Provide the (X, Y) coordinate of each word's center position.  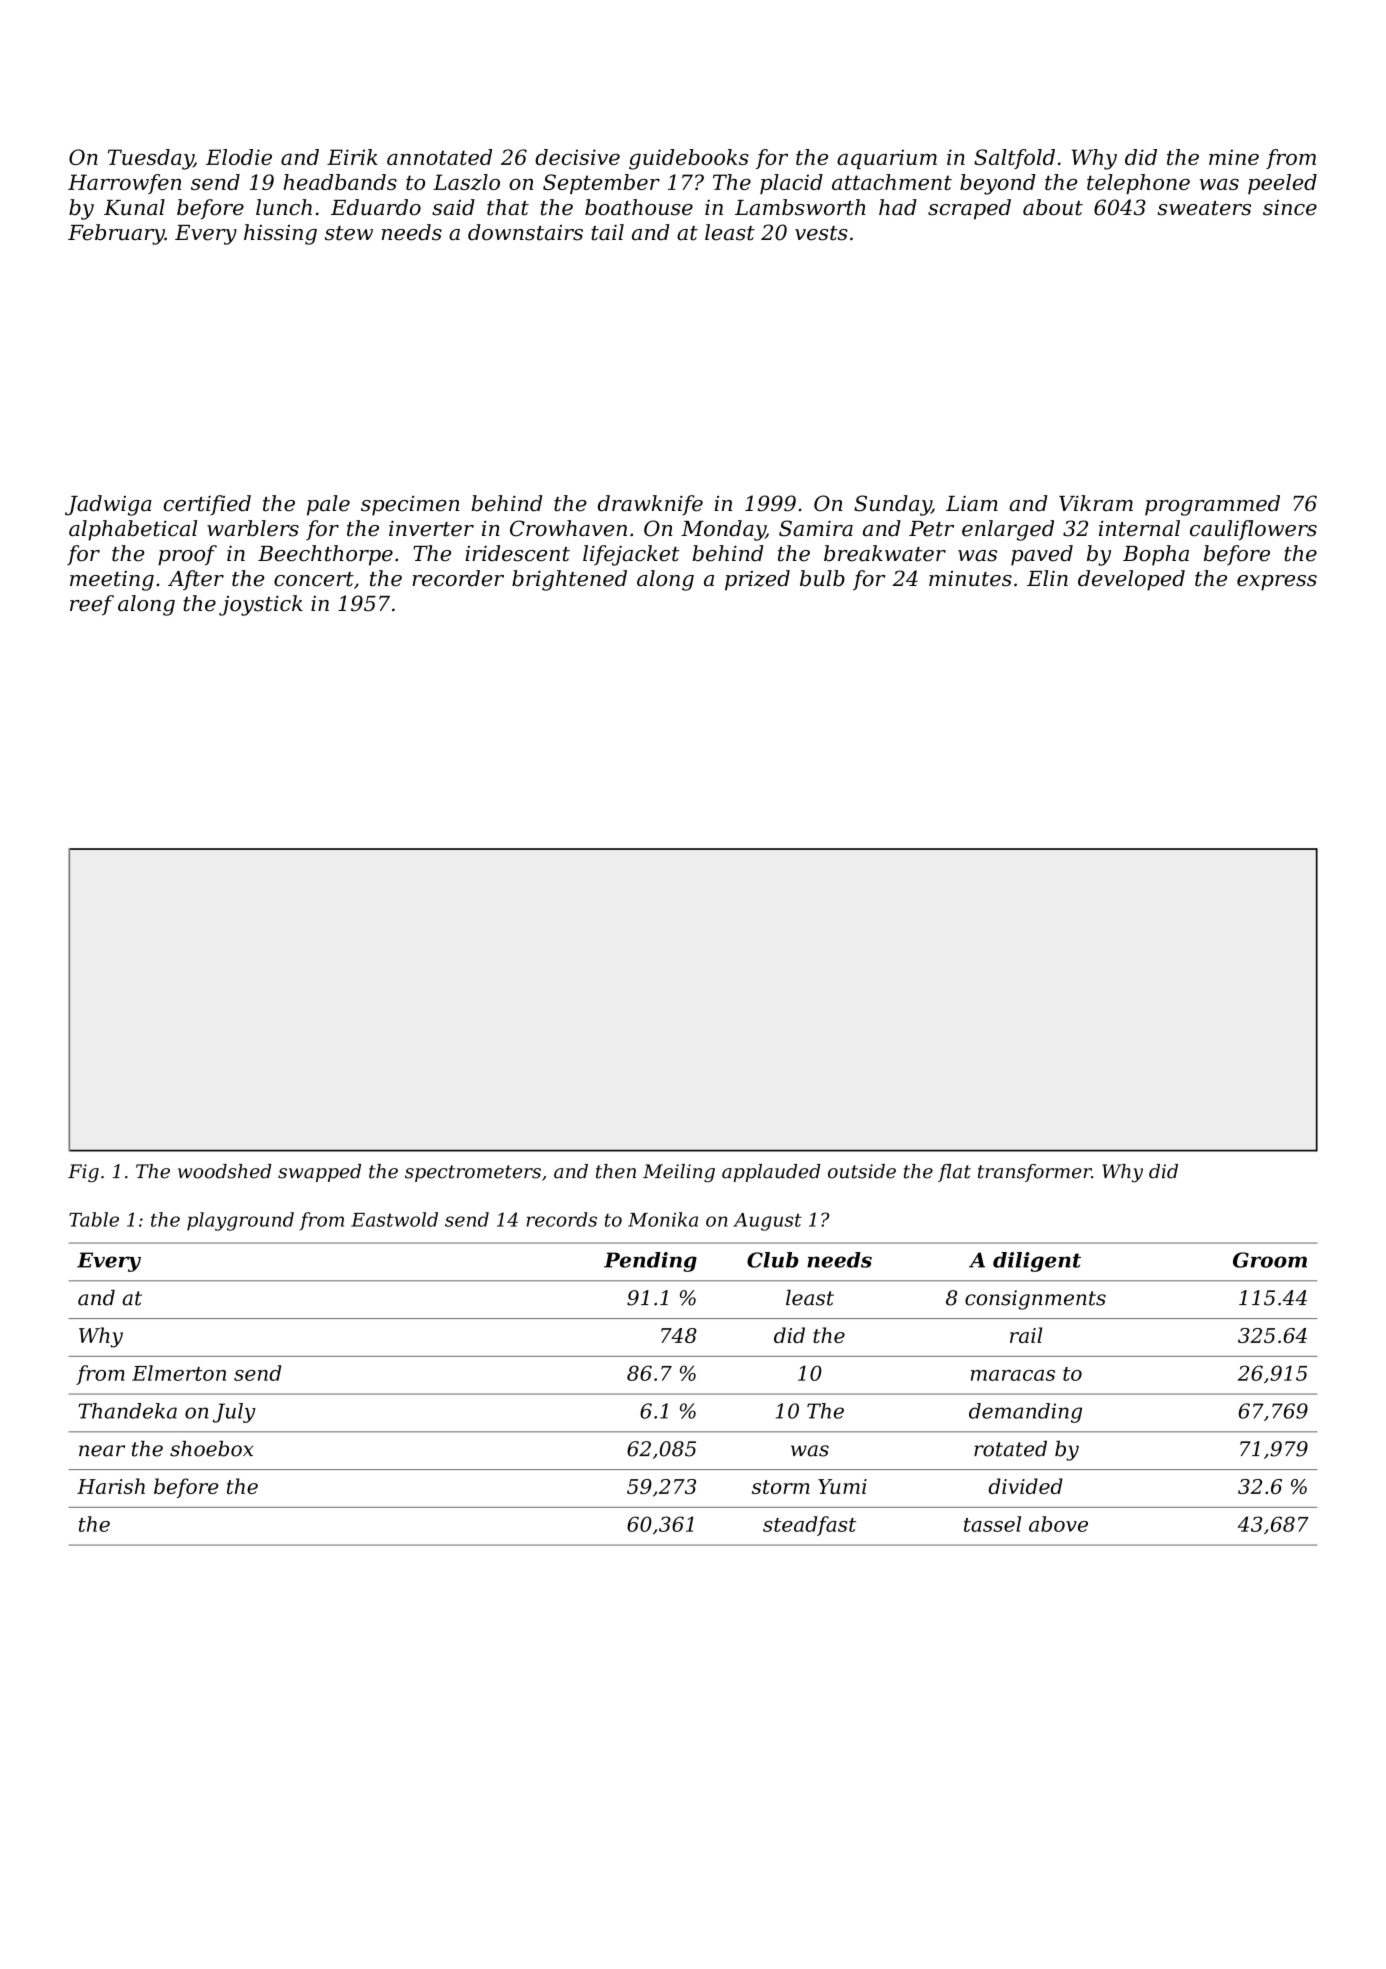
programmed (1212, 505)
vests (821, 233)
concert (314, 579)
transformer (1034, 1173)
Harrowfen (124, 184)
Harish (111, 1486)
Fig (83, 1173)
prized (757, 580)
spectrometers (473, 1173)
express (1277, 583)
